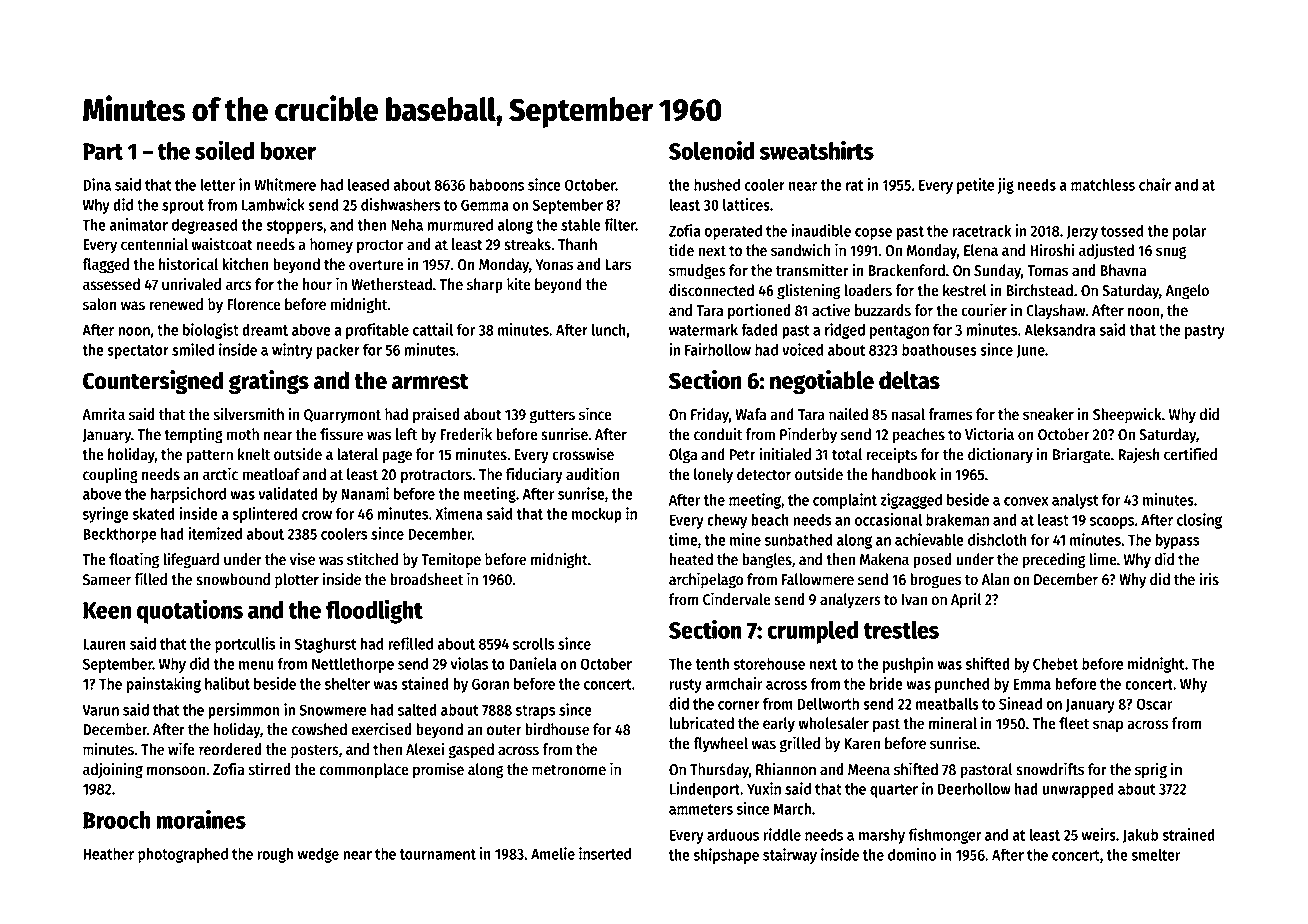 This page has height=924, width=1308. What do you see at coordinates (1082, 455) in the page?
I see `Briargate` at bounding box center [1082, 455].
